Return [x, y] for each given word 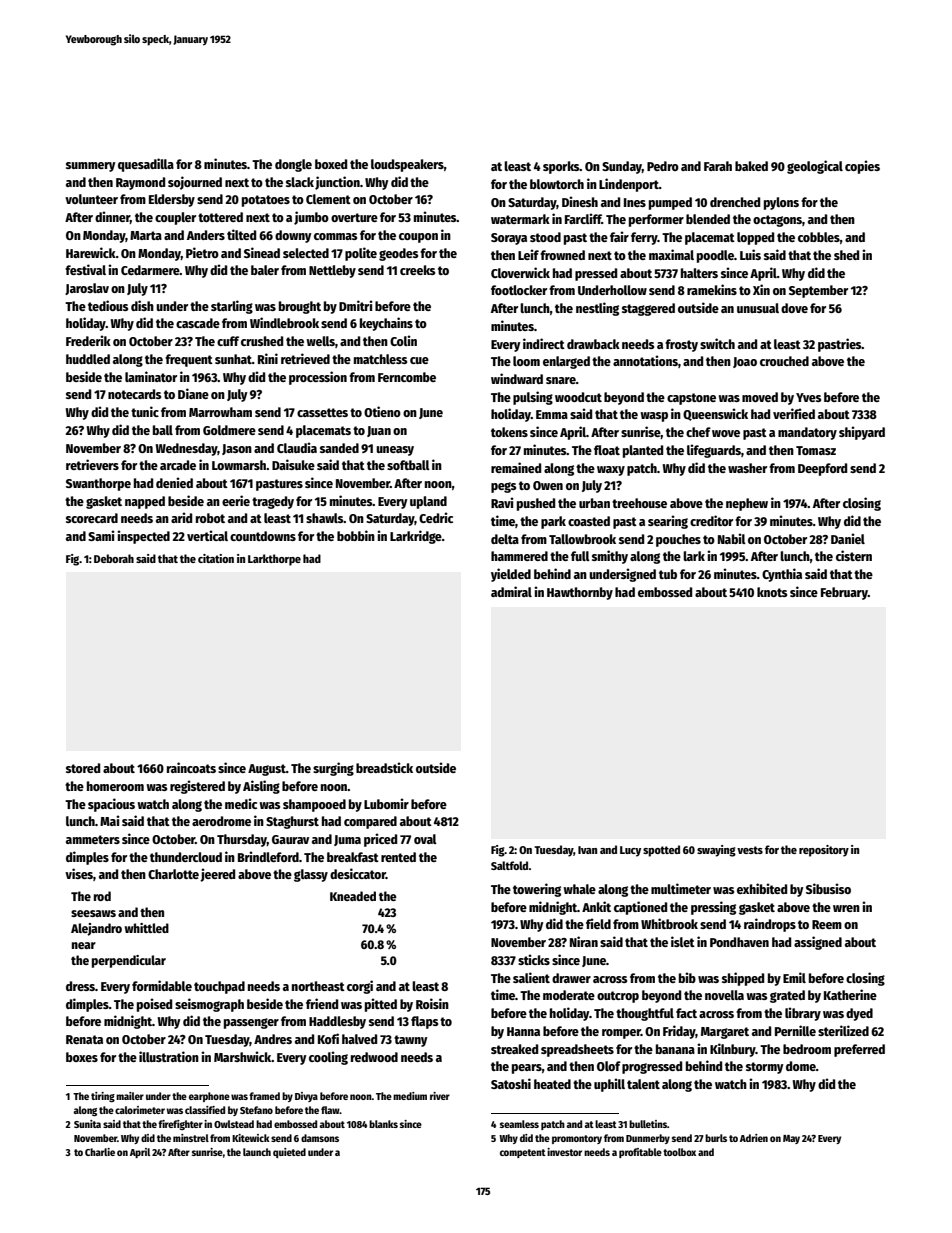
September [818, 291]
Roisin [432, 1003]
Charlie [100, 1152]
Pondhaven [739, 942]
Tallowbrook [582, 539]
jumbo [311, 218]
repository [824, 851]
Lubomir [386, 803]
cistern [854, 555]
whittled [147, 928]
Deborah [114, 558]
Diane [193, 393]
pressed [596, 274]
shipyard [862, 433]
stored [83, 768]
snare [561, 380]
